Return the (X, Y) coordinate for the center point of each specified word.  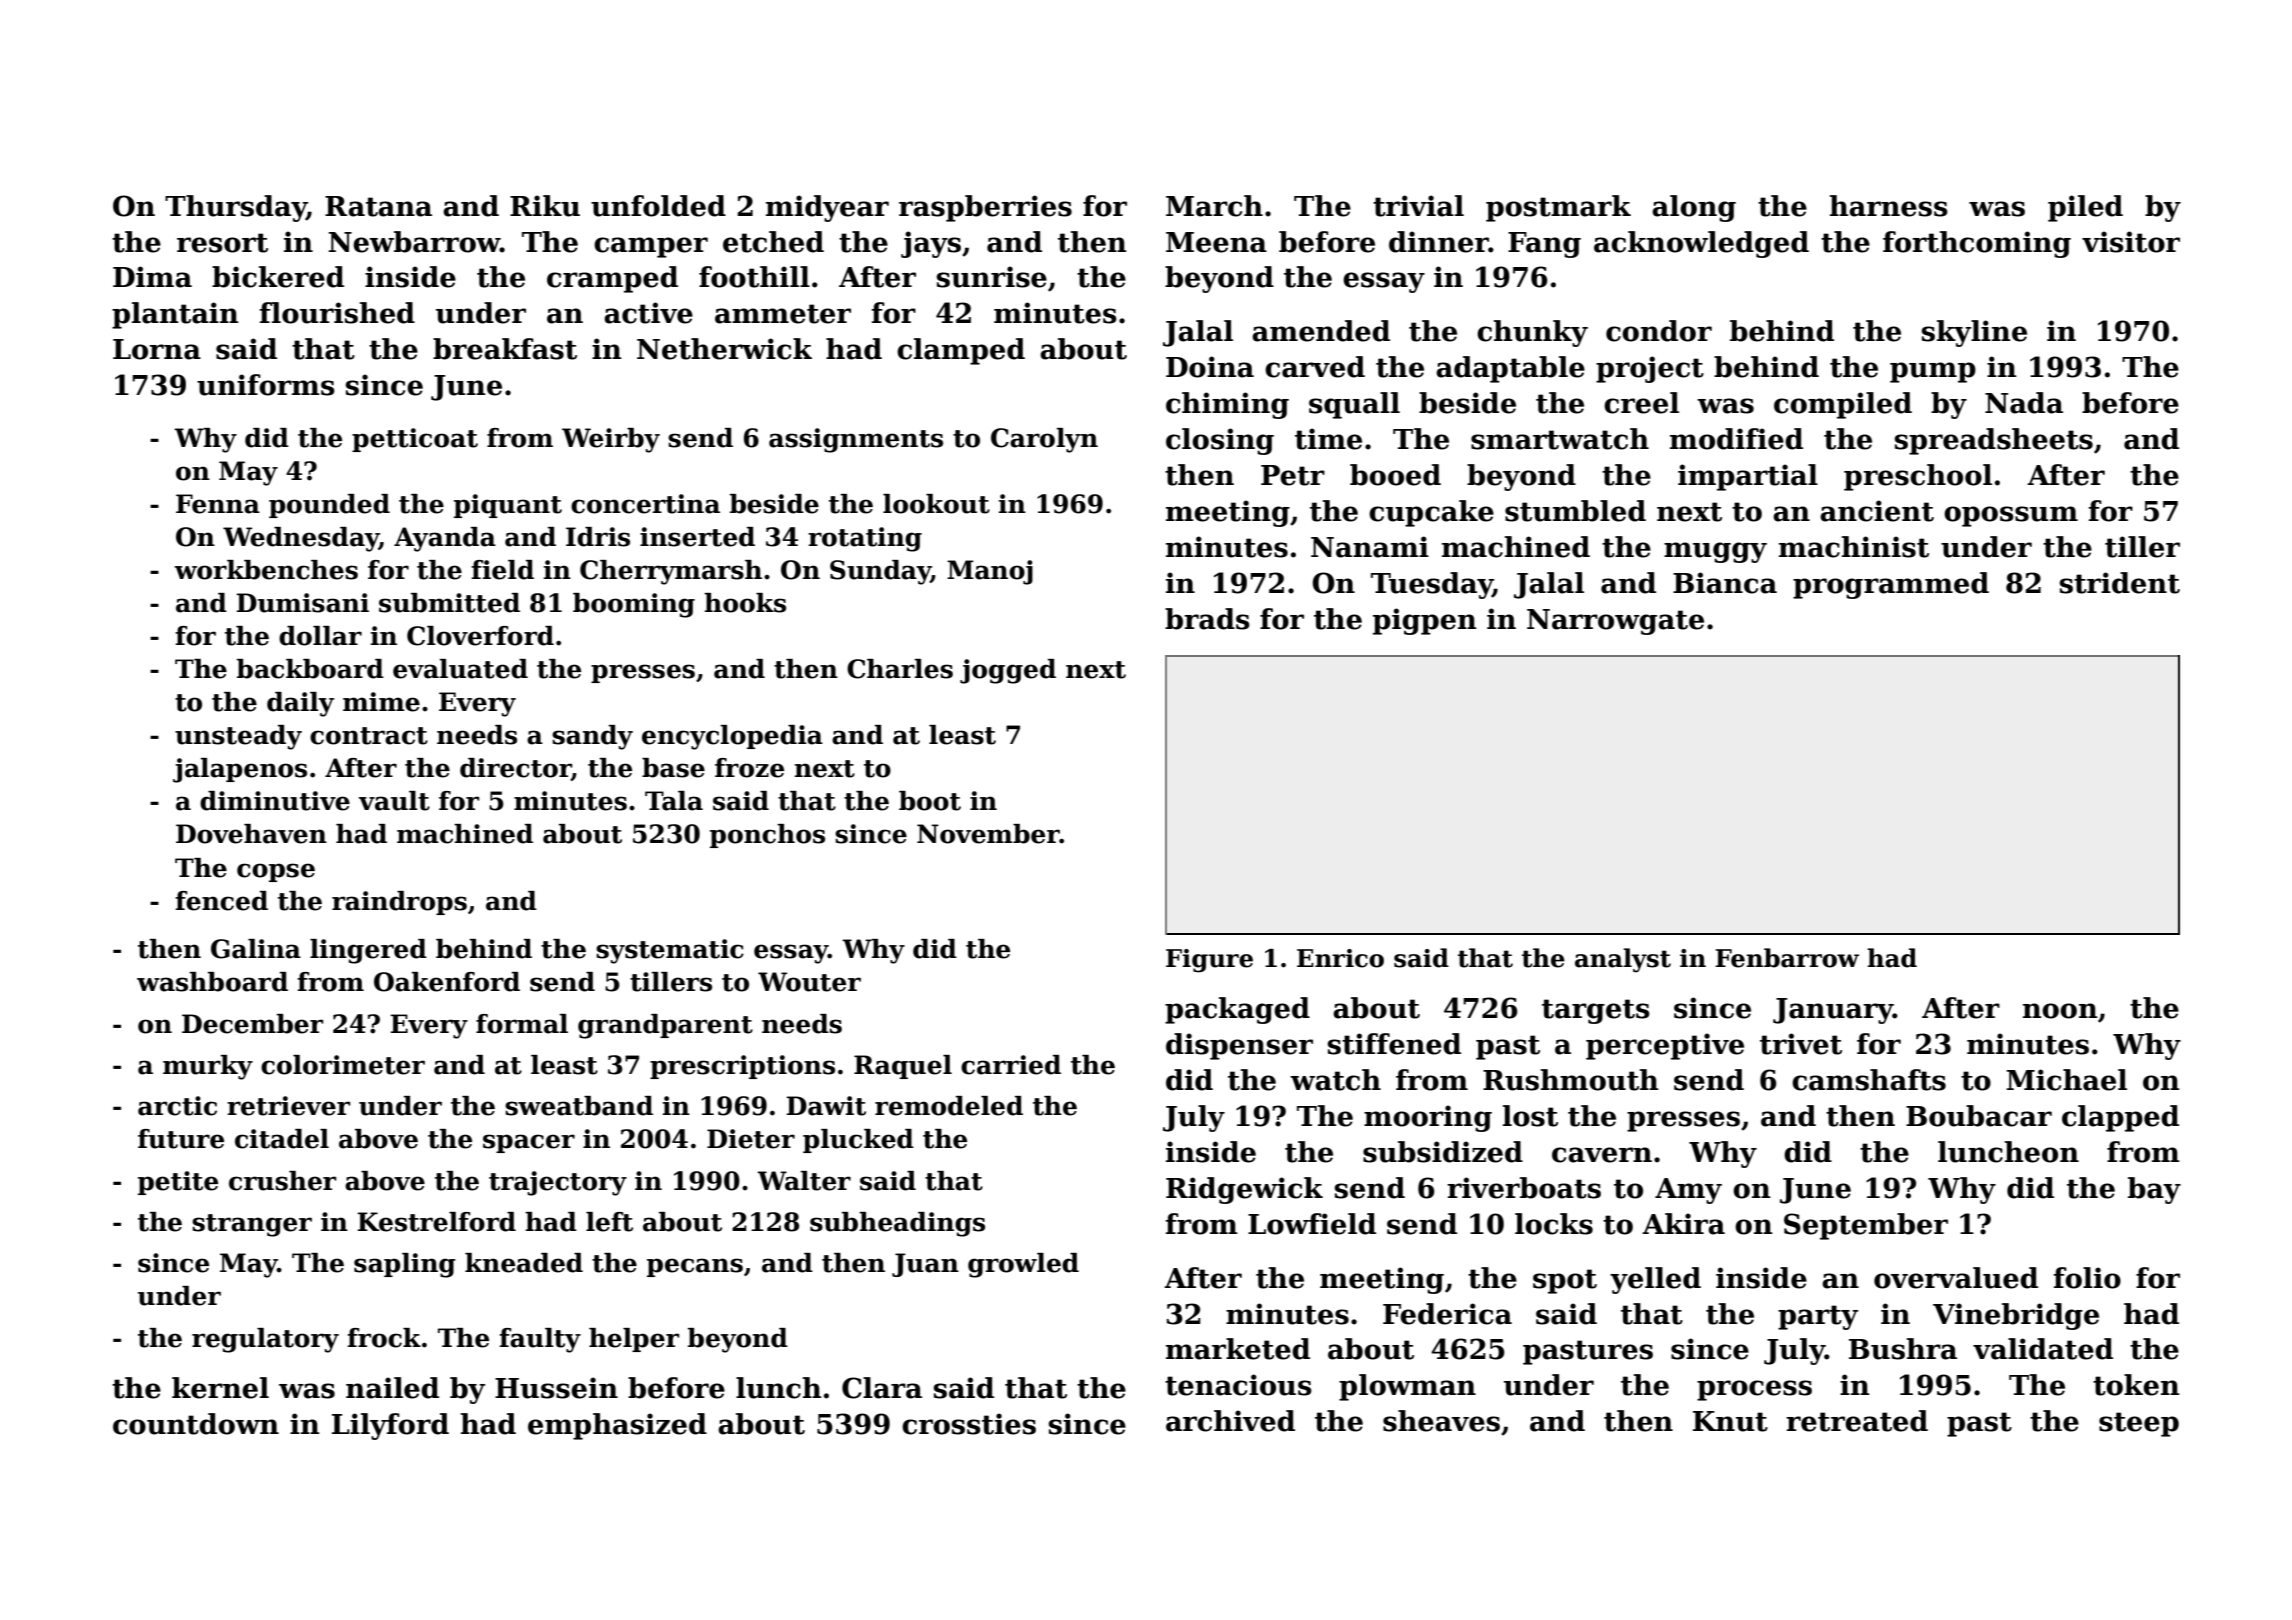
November (988, 834)
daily (300, 704)
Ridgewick (1244, 1190)
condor (1659, 331)
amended (1321, 331)
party (1818, 1317)
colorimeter (343, 1065)
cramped (612, 279)
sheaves (1441, 1421)
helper (634, 1340)
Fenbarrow (1787, 958)
